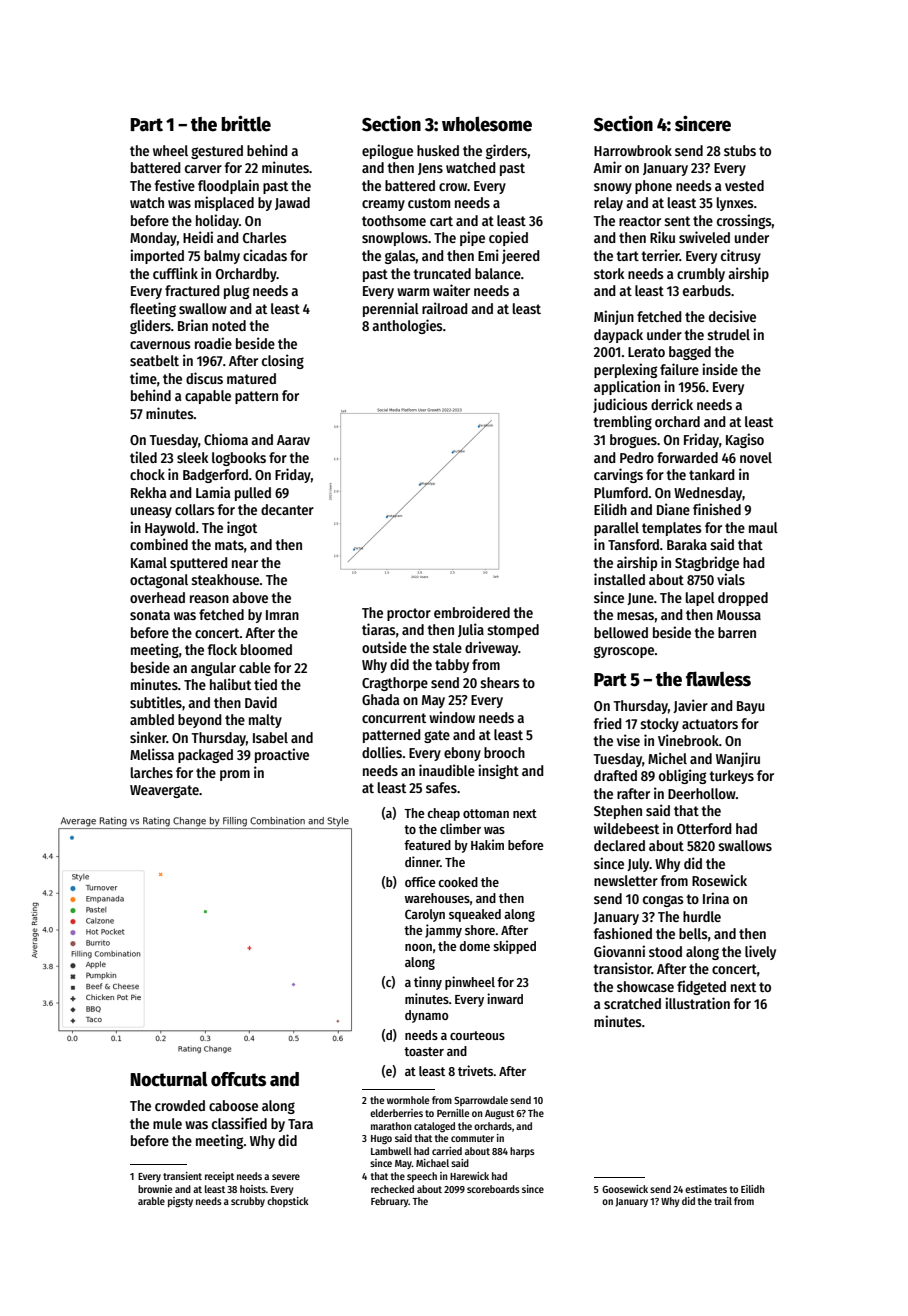 This screenshot has width=908, height=1316. What do you see at coordinates (217, 221) in the screenshot?
I see `holiday` at bounding box center [217, 221].
